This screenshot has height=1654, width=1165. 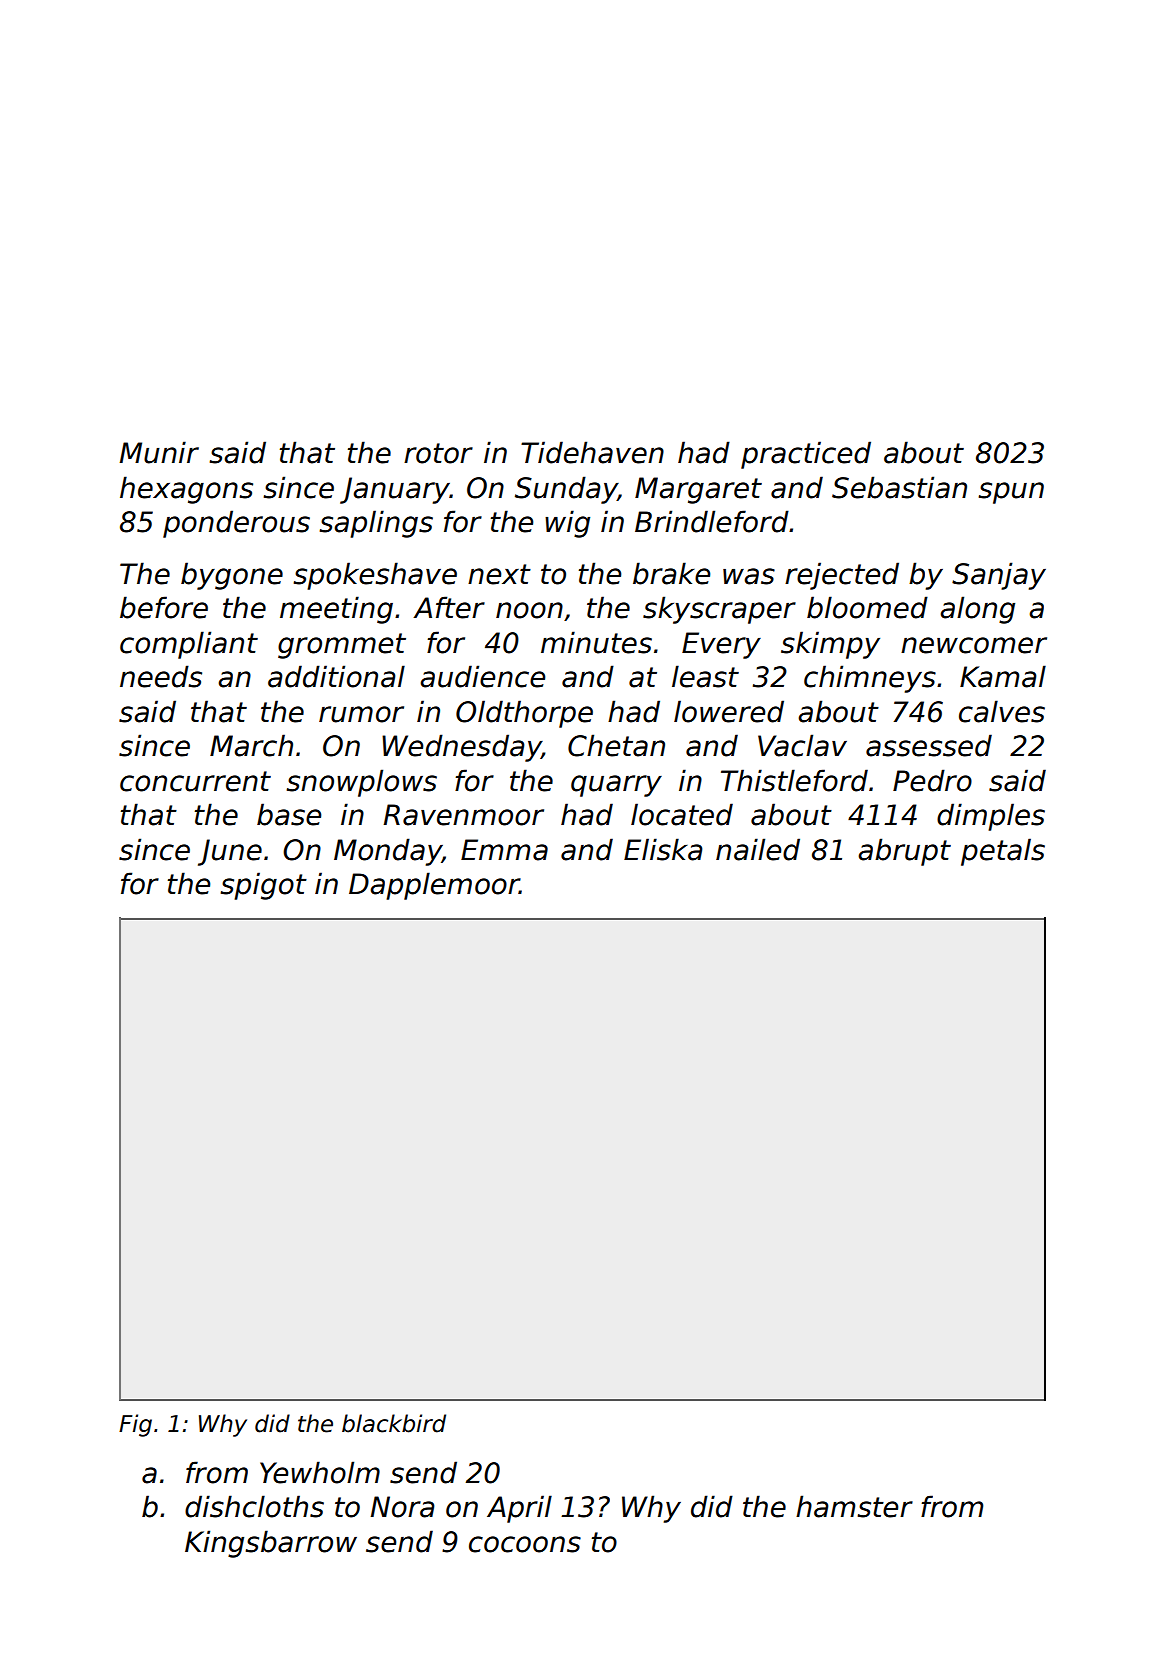 I want to click on dishcloths, so click(x=254, y=1506).
